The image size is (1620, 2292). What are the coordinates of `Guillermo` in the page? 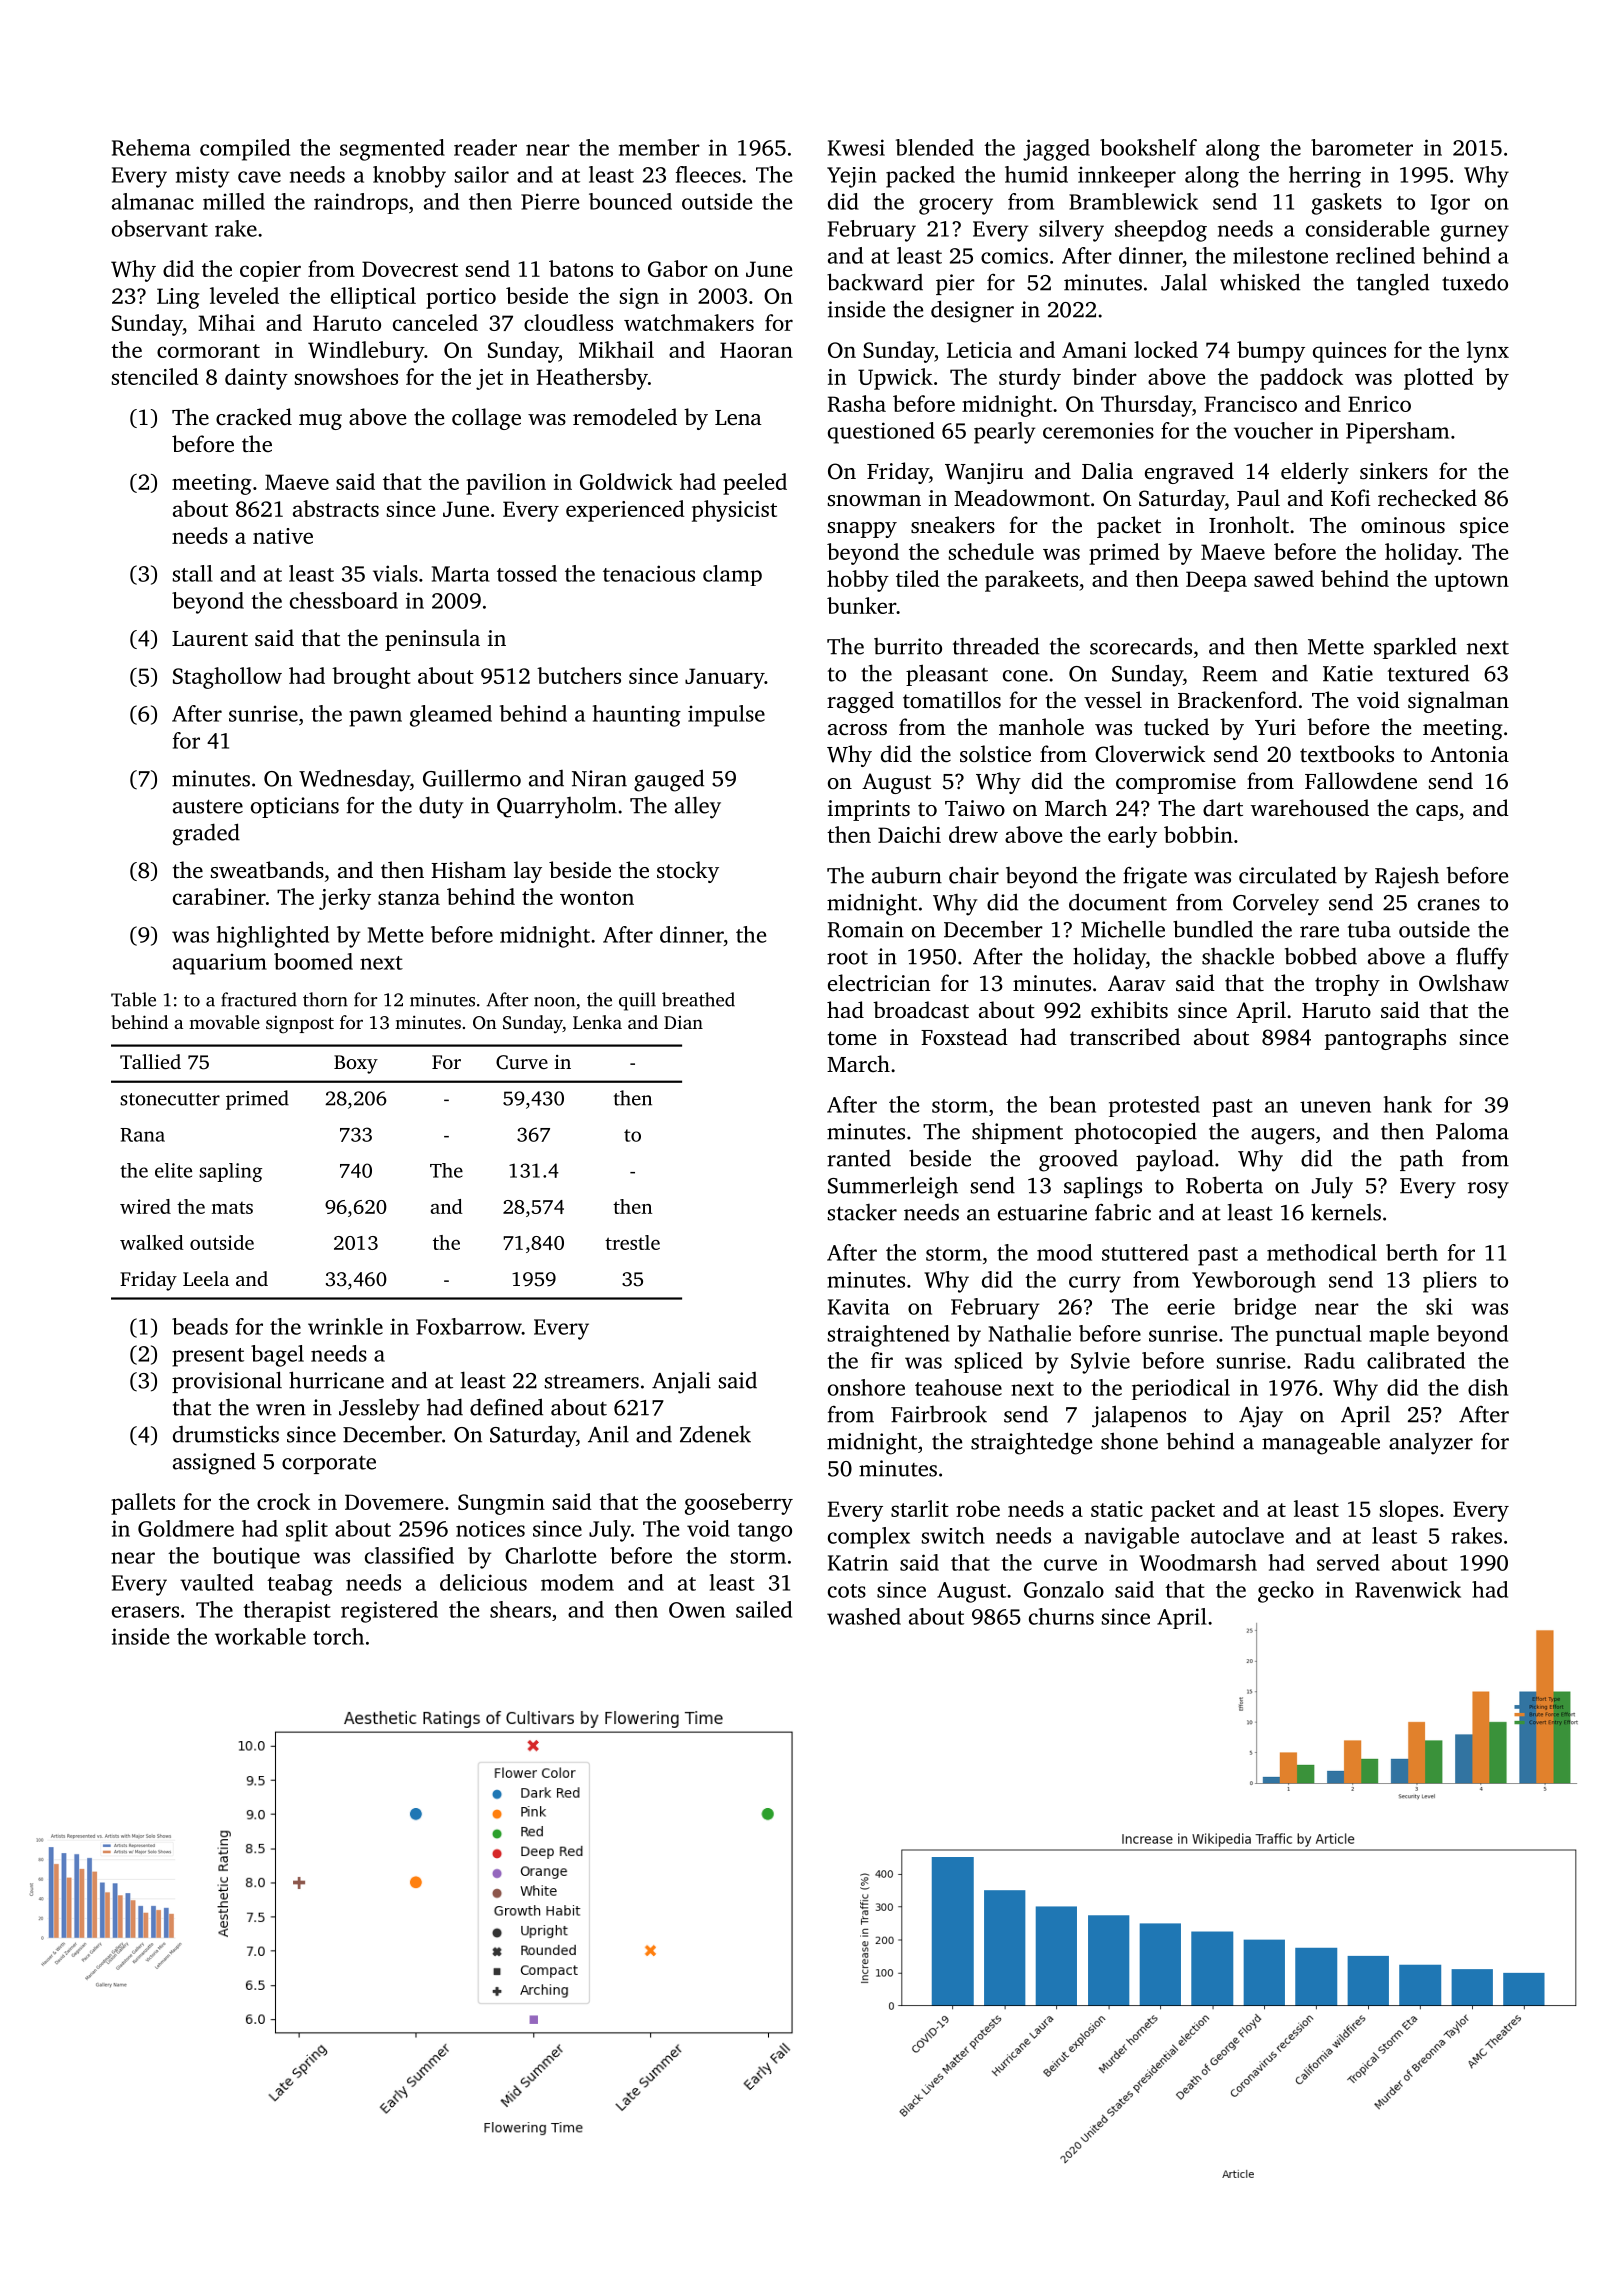 It's located at (472, 778).
